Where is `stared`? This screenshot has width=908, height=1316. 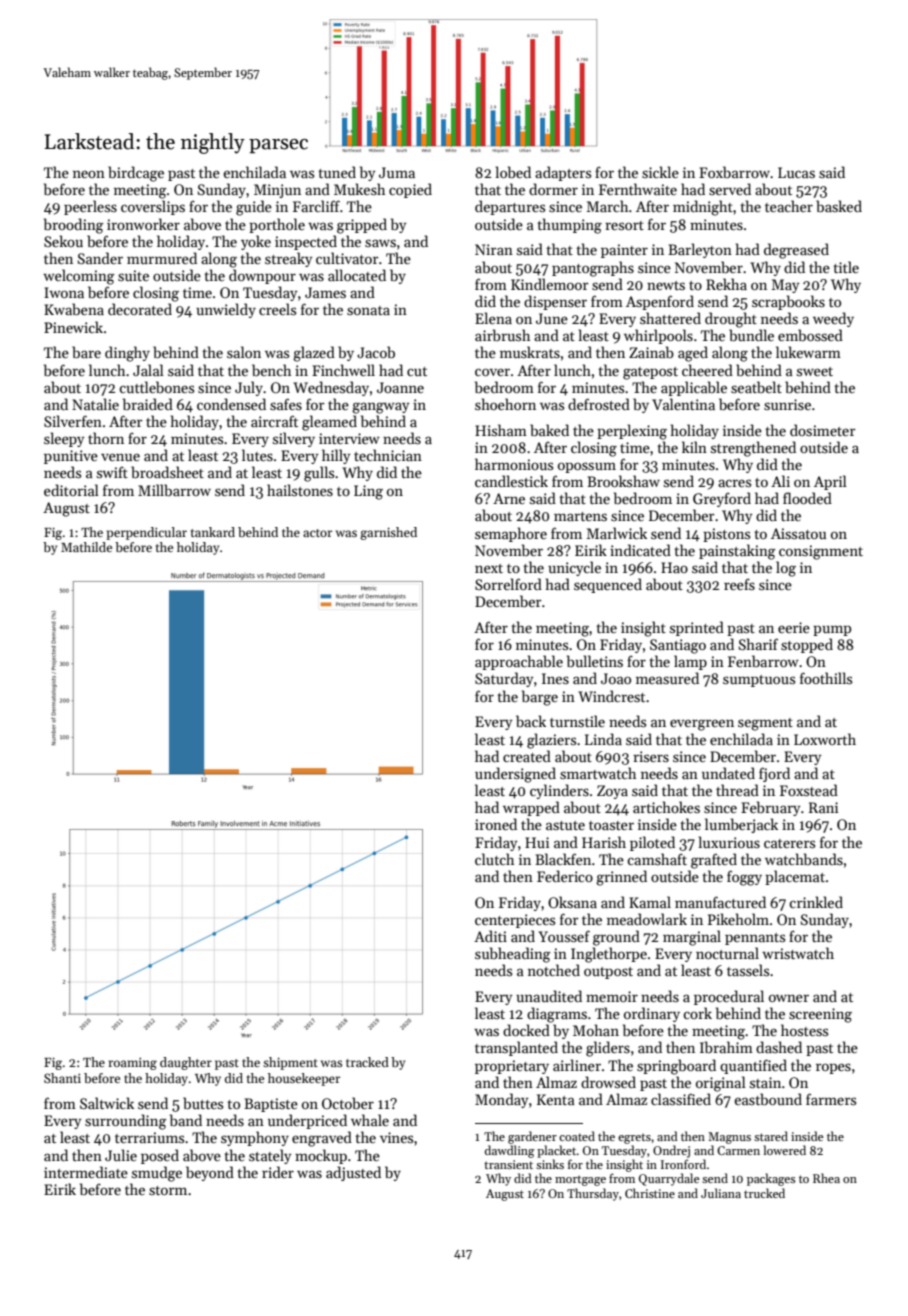 stared is located at coordinates (771, 1136).
